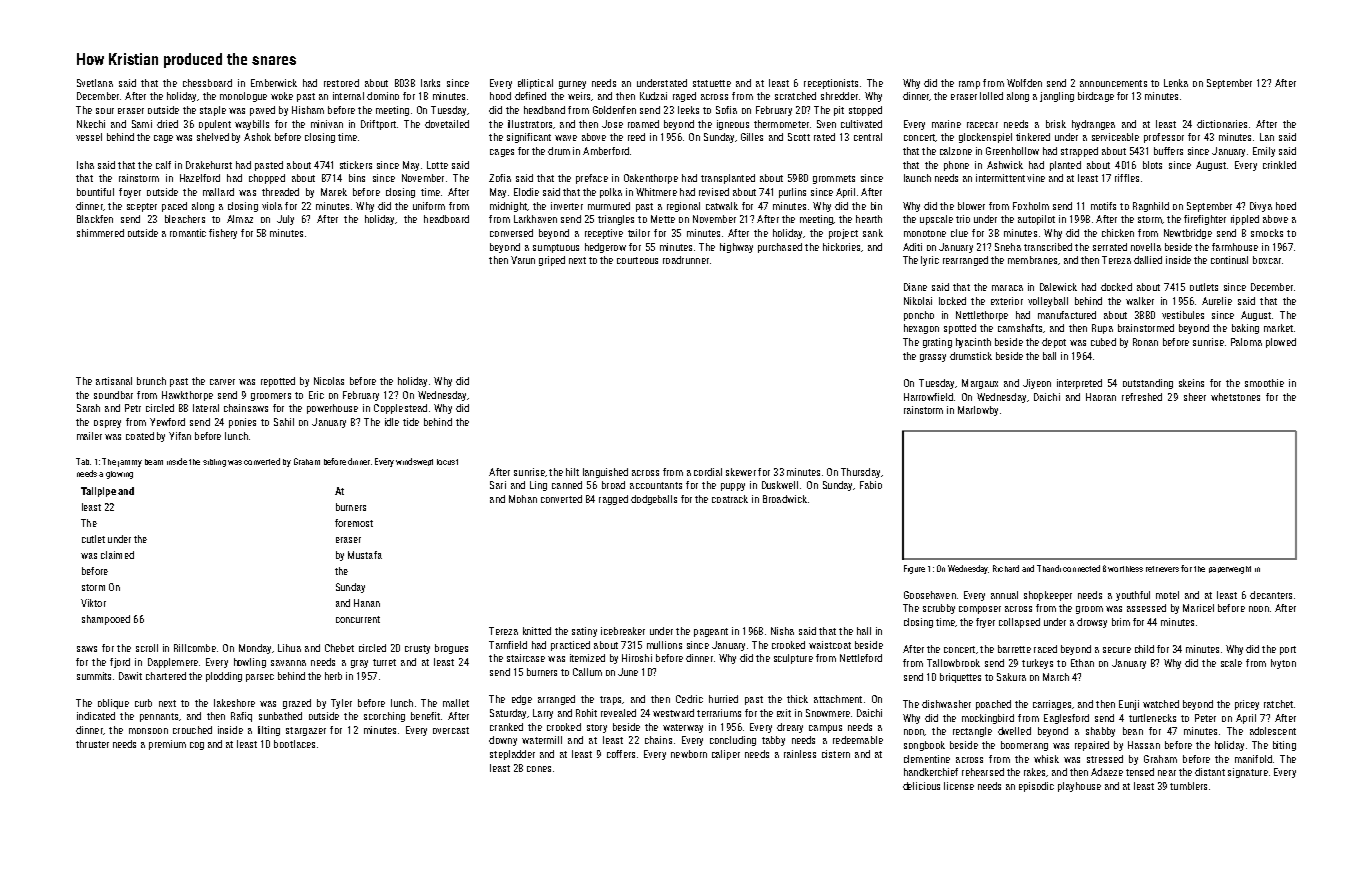  Describe the element at coordinates (535, 84) in the screenshot. I see `elliptical` at that location.
